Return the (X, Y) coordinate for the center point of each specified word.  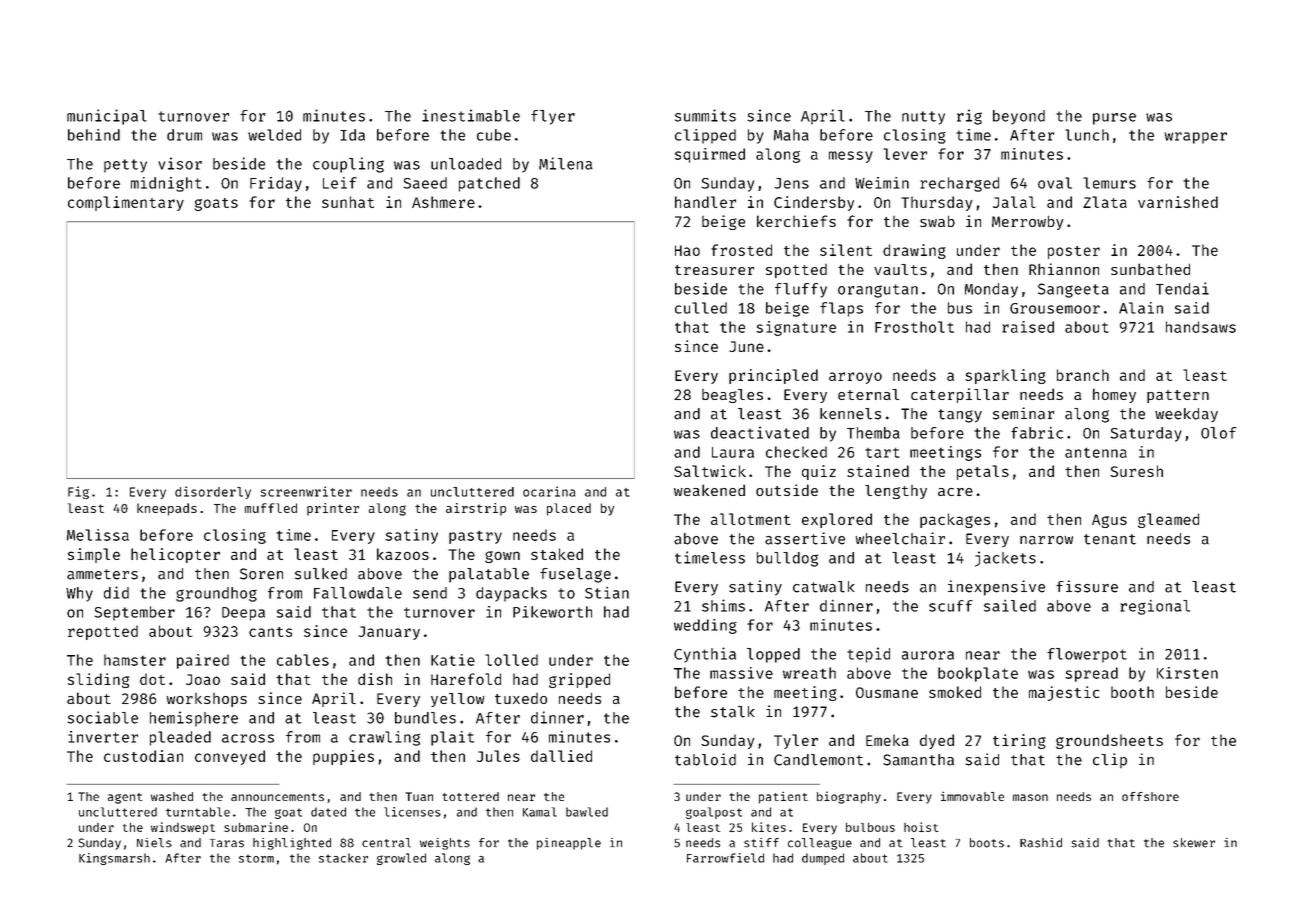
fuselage (575, 575)
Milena (566, 163)
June (746, 346)
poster (1074, 252)
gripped (579, 680)
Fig (78, 492)
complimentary (126, 203)
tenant (1110, 539)
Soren (261, 574)
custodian (143, 756)
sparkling (1005, 376)
